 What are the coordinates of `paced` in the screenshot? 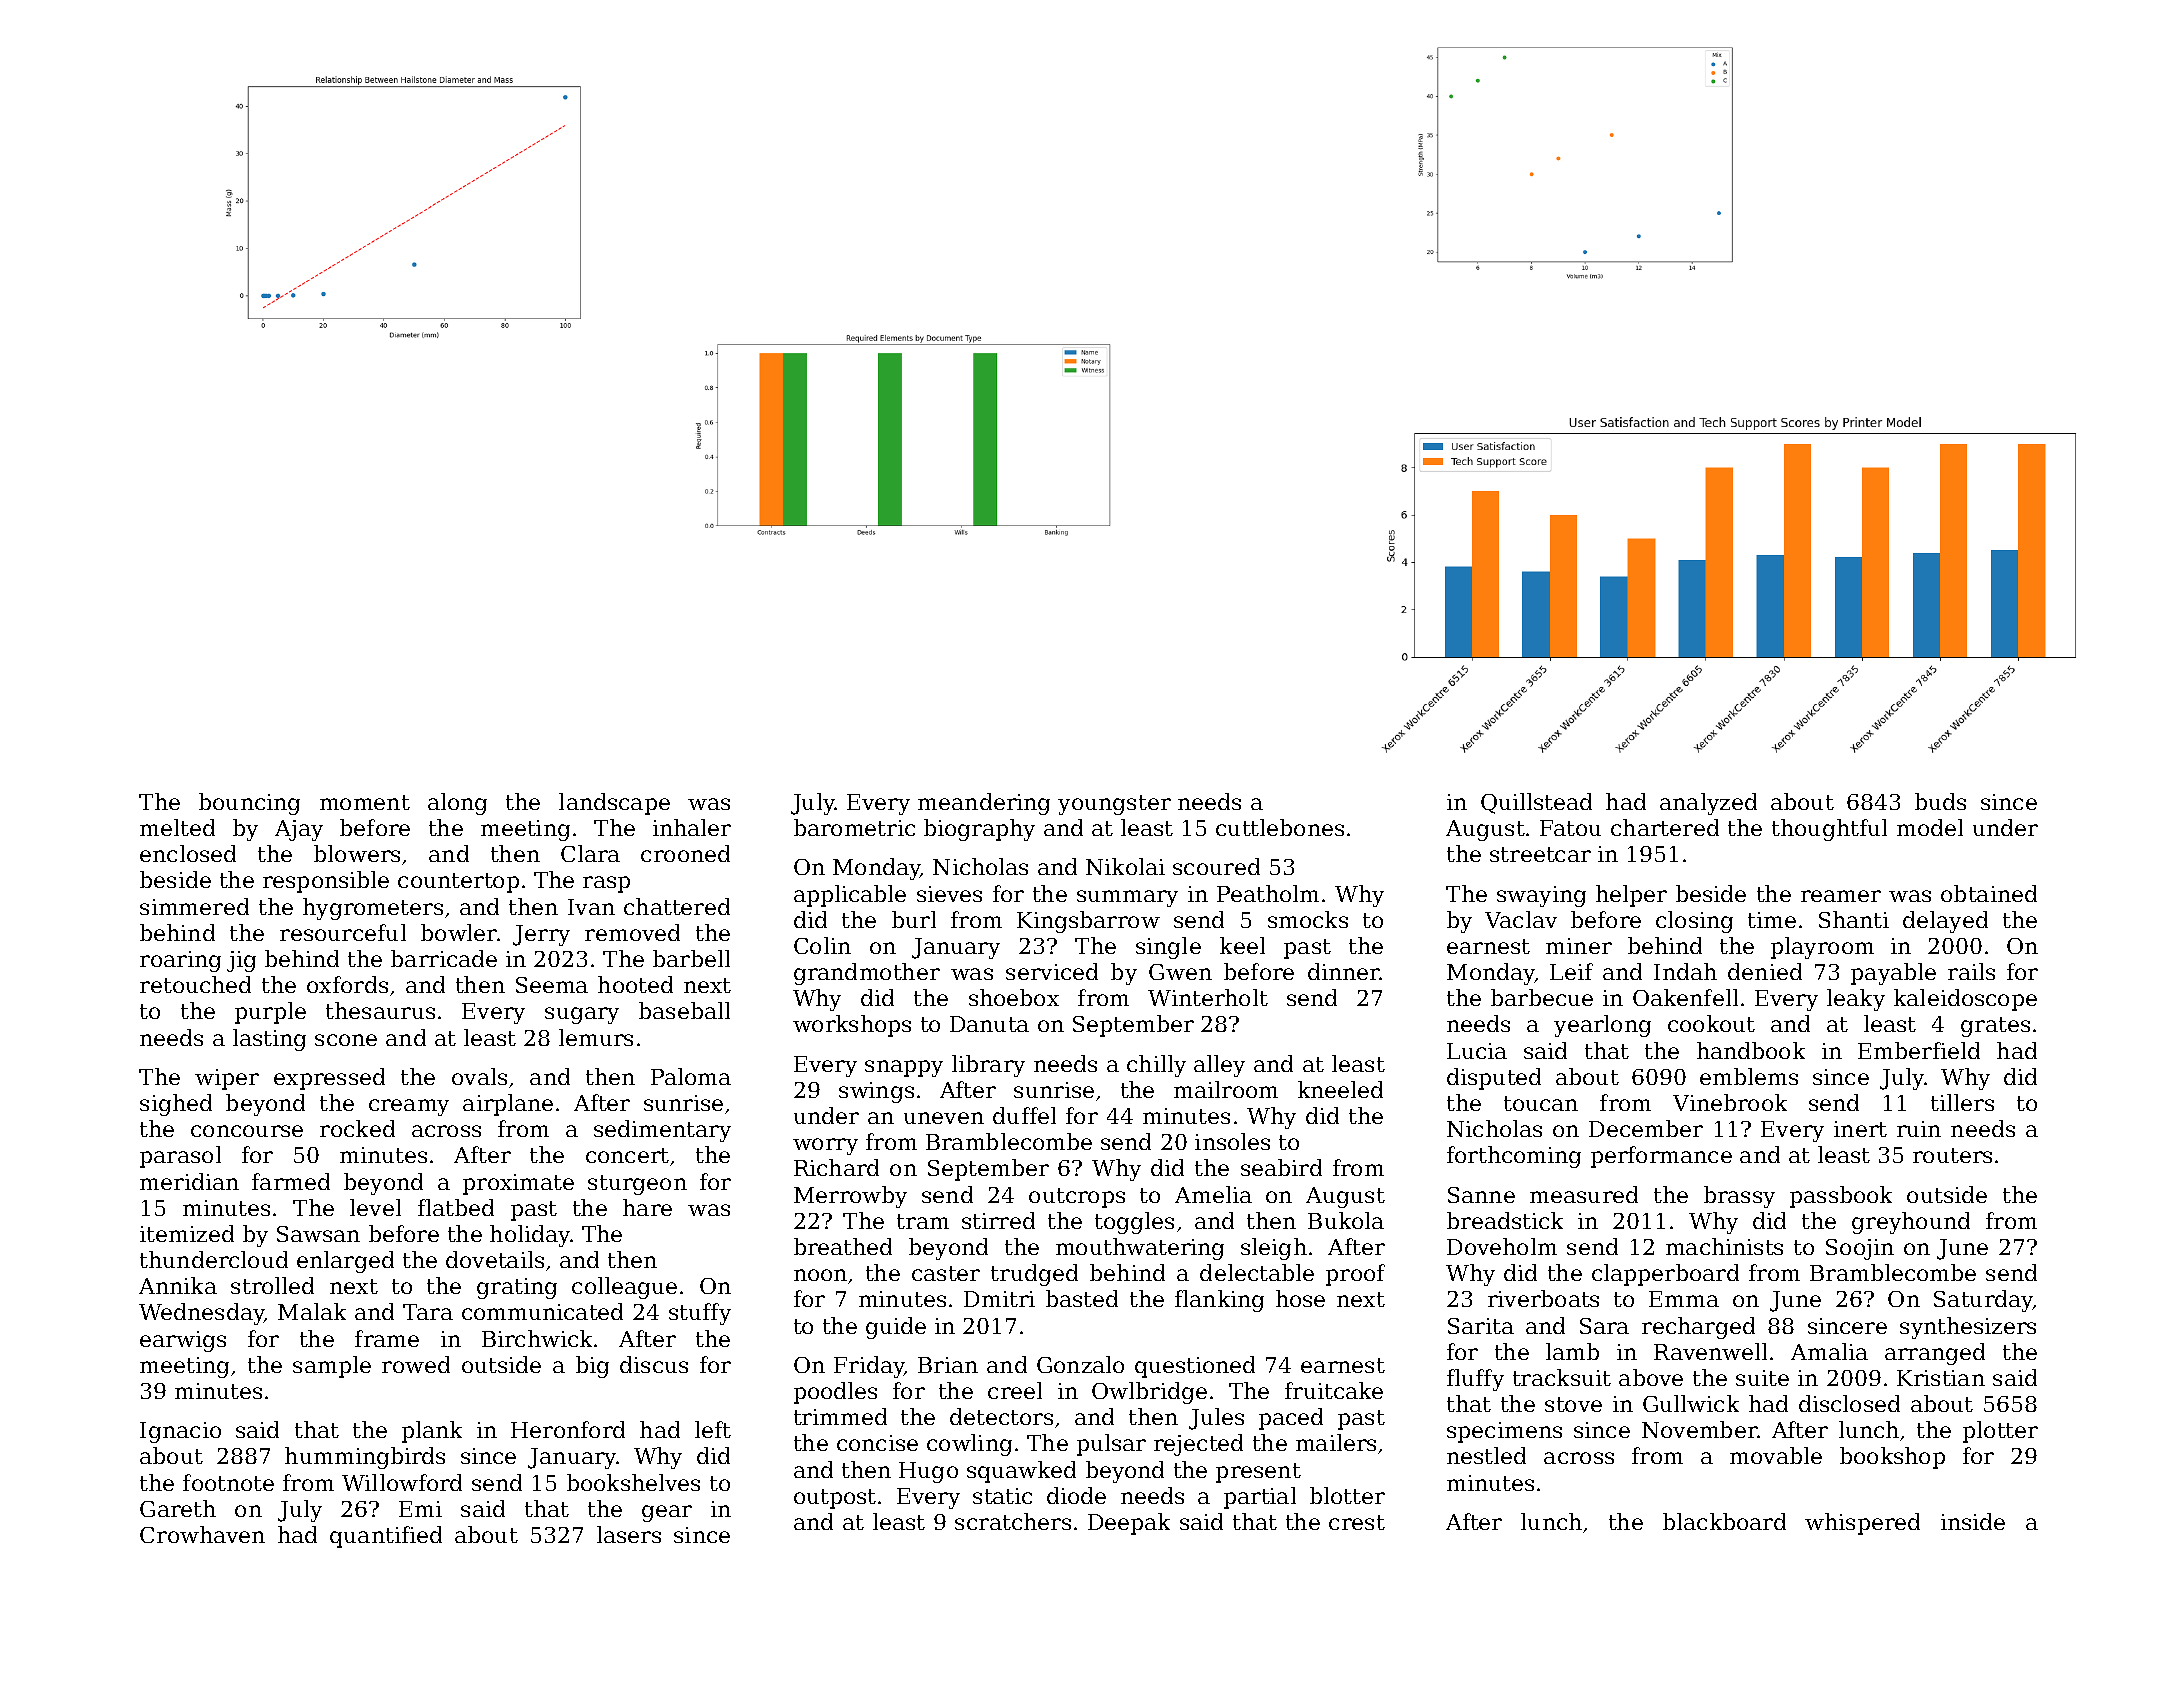 It's located at (1291, 1419).
